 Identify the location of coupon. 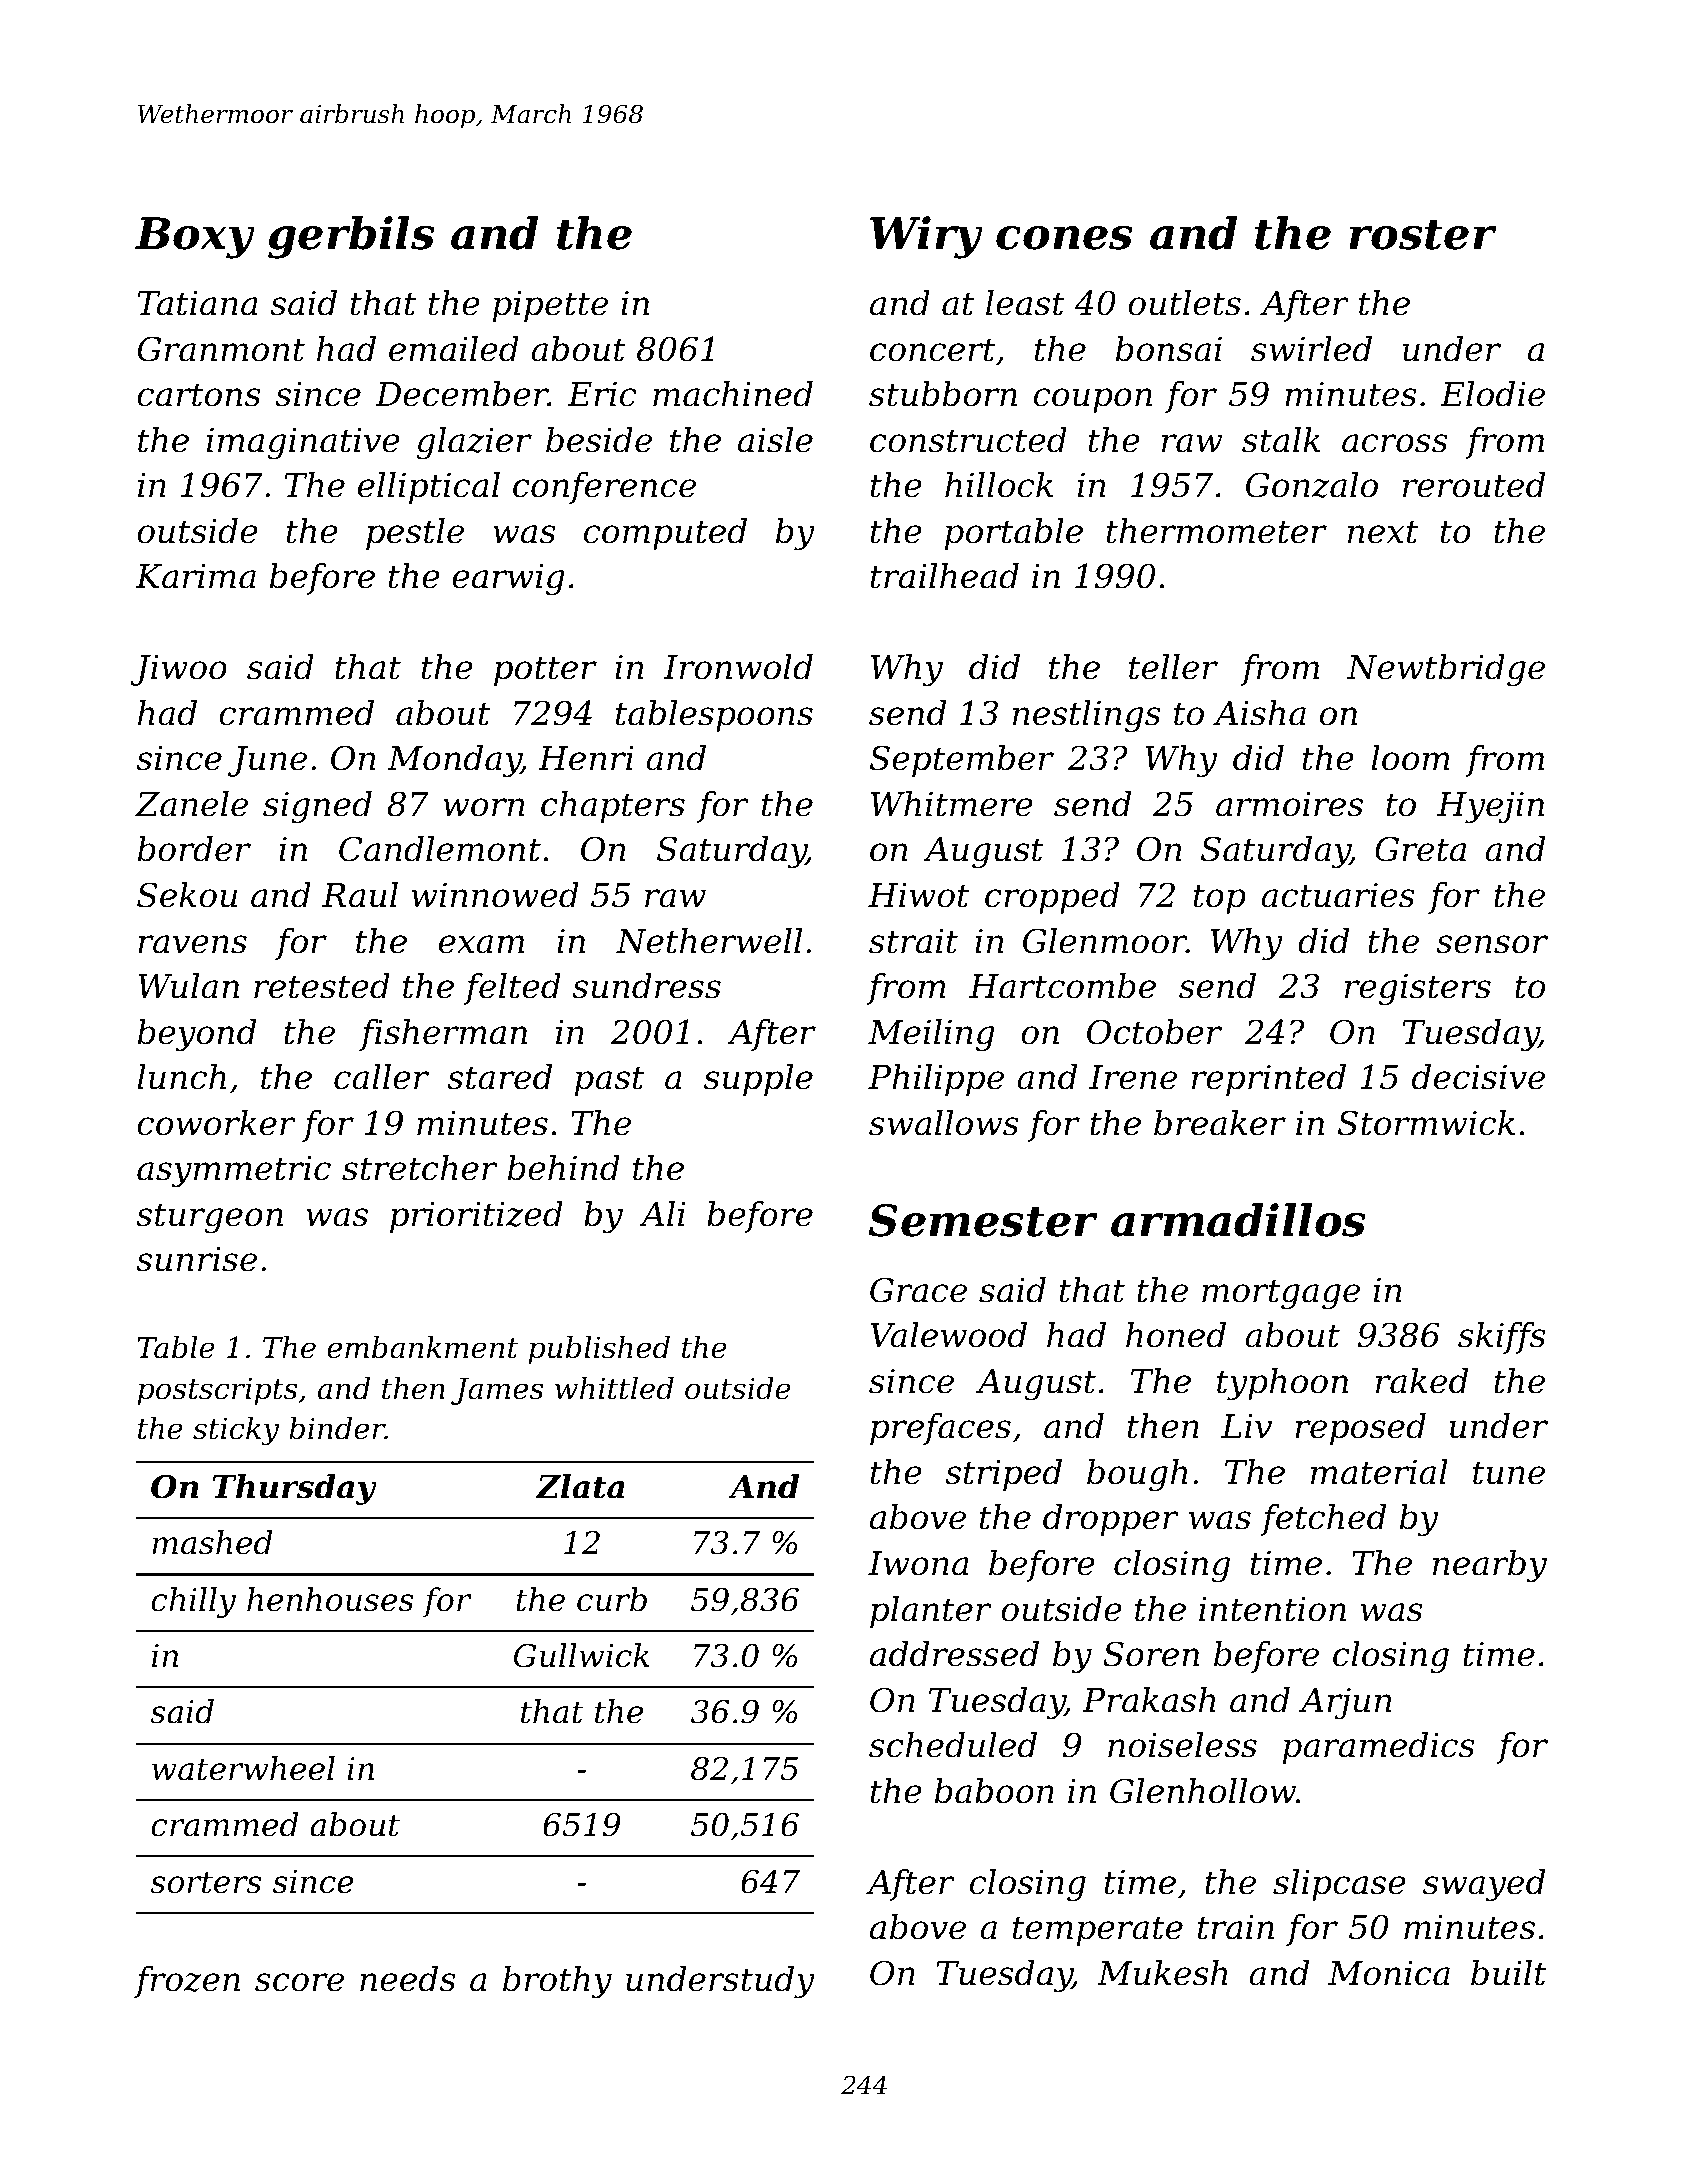
(1093, 400).
